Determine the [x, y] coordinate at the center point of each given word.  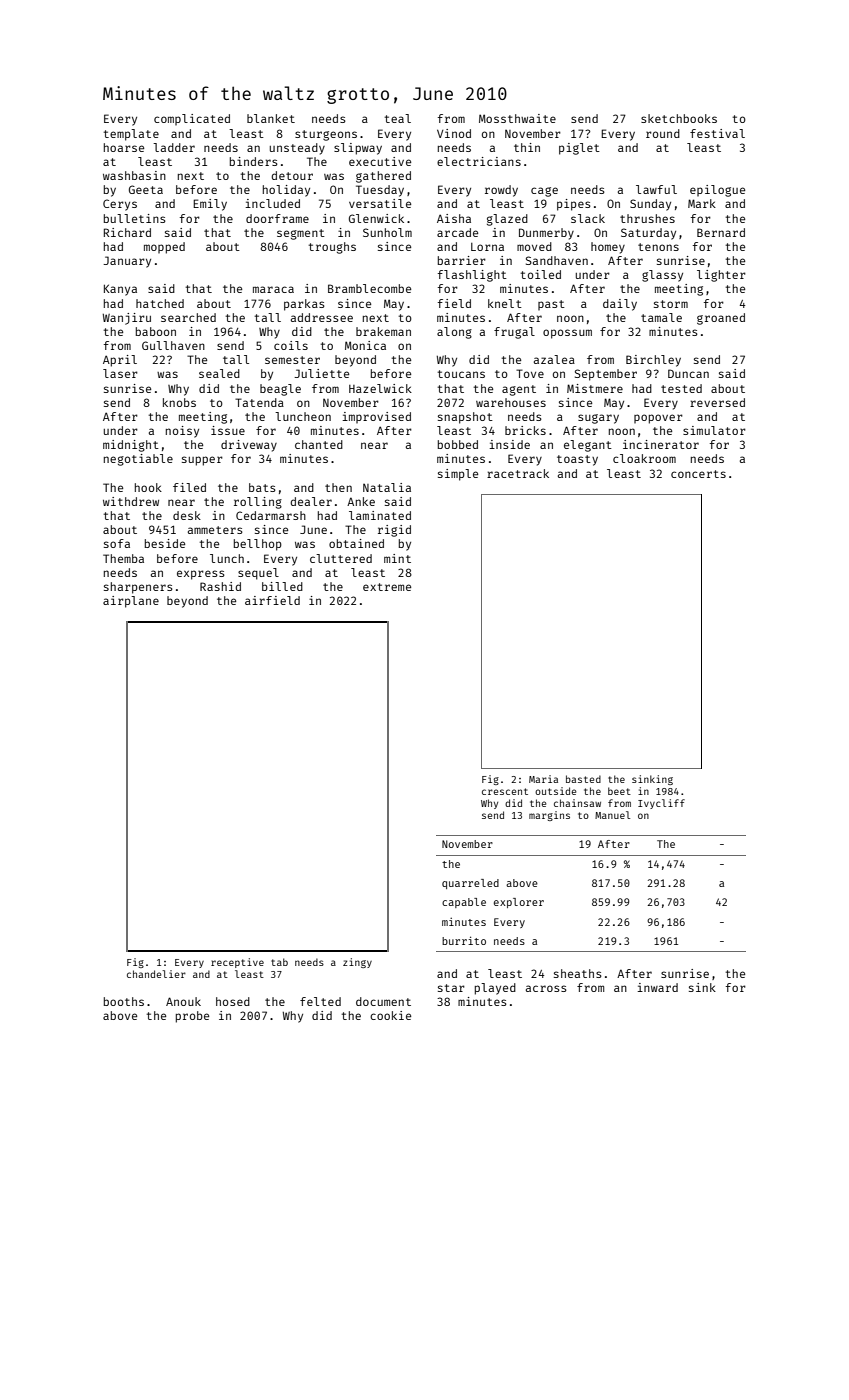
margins [549, 816]
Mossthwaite [517, 118]
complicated [192, 119]
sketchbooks [679, 118]
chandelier [156, 974]
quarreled [470, 884]
